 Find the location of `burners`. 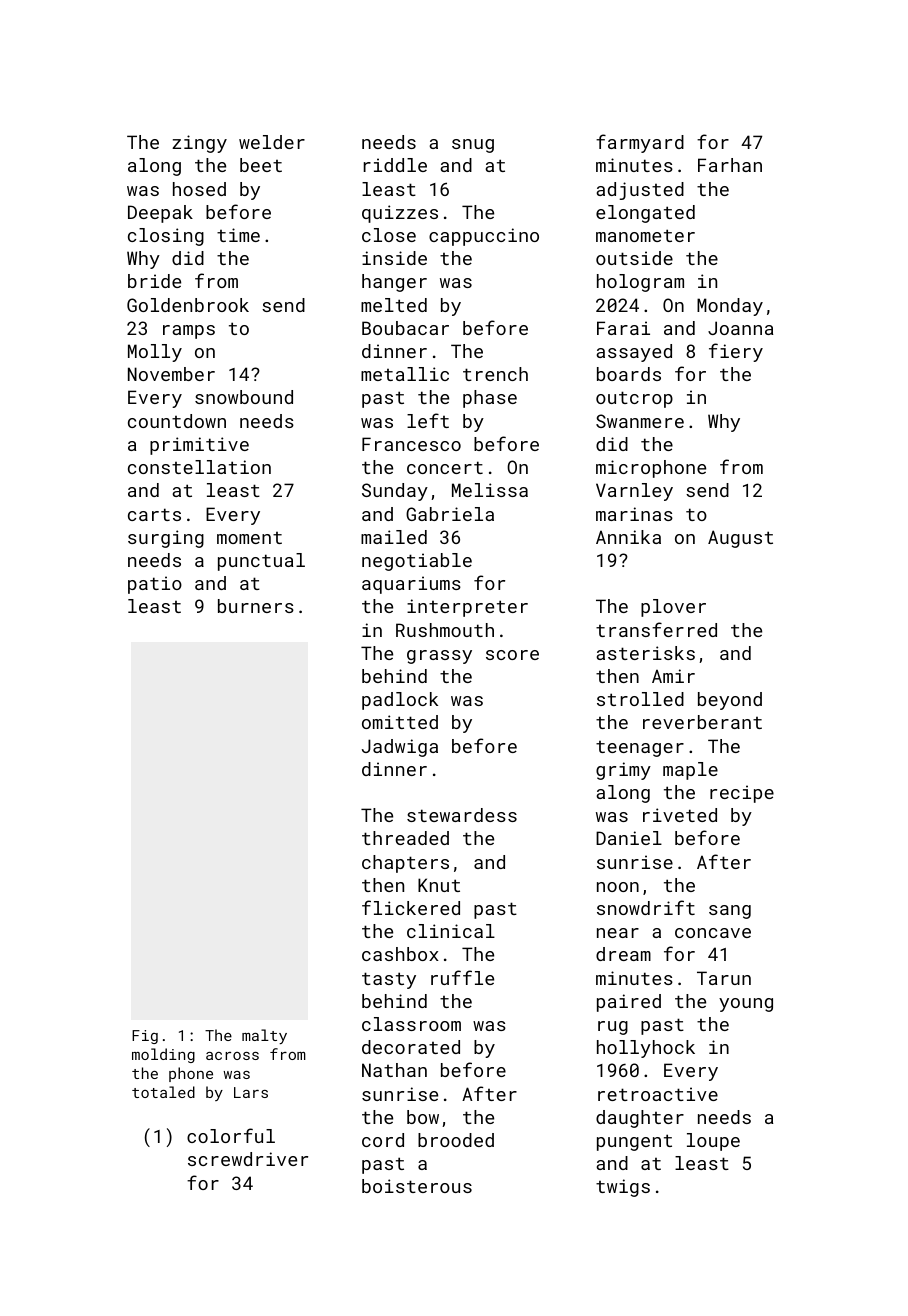

burners is located at coordinates (256, 606).
